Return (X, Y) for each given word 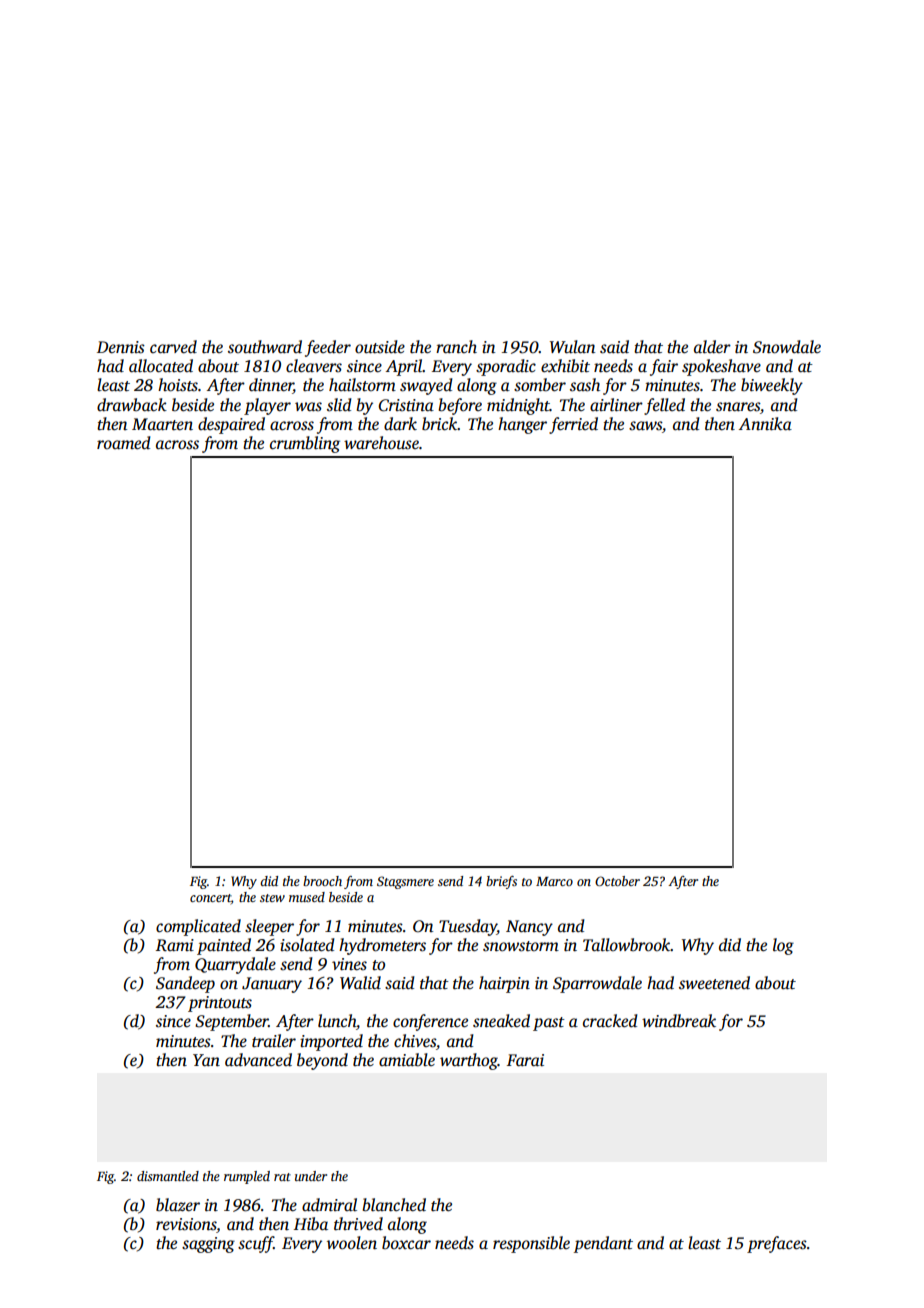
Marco (554, 881)
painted (224, 946)
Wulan (572, 347)
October (617, 881)
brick (440, 424)
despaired (231, 425)
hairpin (504, 984)
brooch (322, 881)
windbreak (679, 1021)
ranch (456, 347)
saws (645, 426)
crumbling (305, 444)
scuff (256, 1244)
